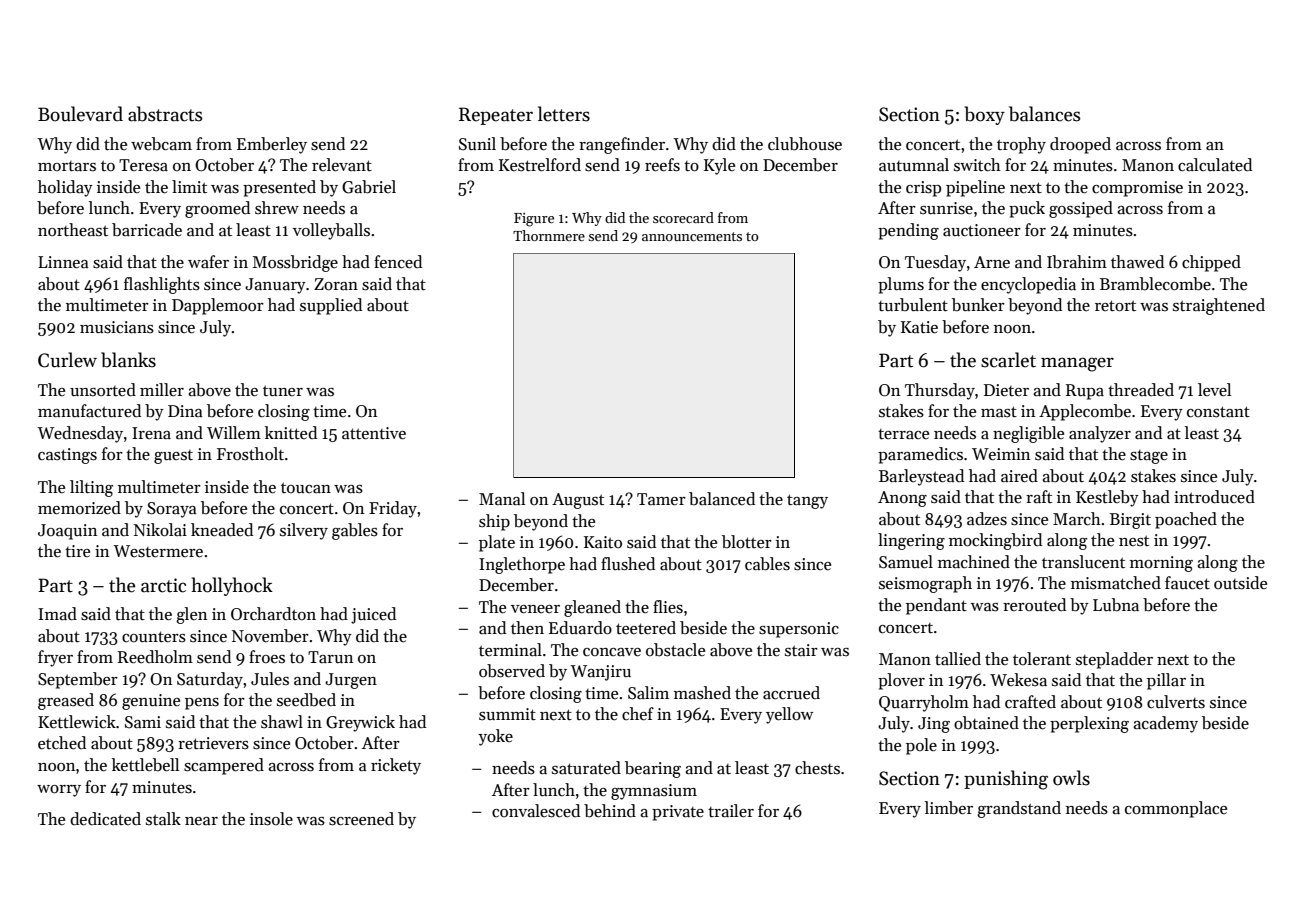  Describe the element at coordinates (1116, 605) in the page. I see `Lubna` at that location.
